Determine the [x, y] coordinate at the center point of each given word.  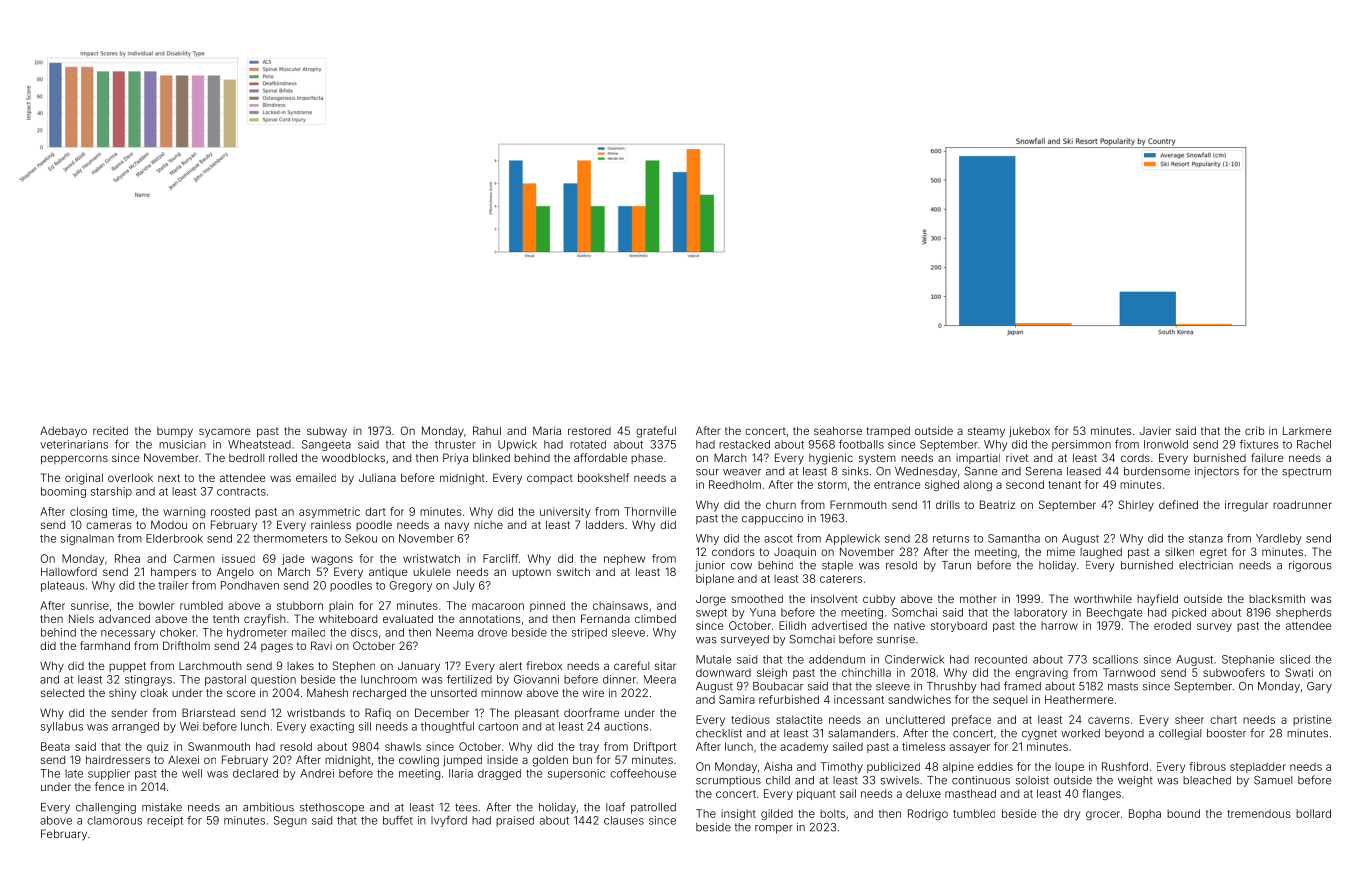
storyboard [959, 626]
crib [1255, 430]
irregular [1246, 506]
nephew [624, 559]
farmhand [105, 645]
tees [466, 807]
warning [184, 512]
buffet [398, 820]
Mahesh [327, 692]
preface [971, 720]
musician [182, 444]
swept [711, 614]
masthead [970, 793]
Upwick [517, 445]
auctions [626, 726]
